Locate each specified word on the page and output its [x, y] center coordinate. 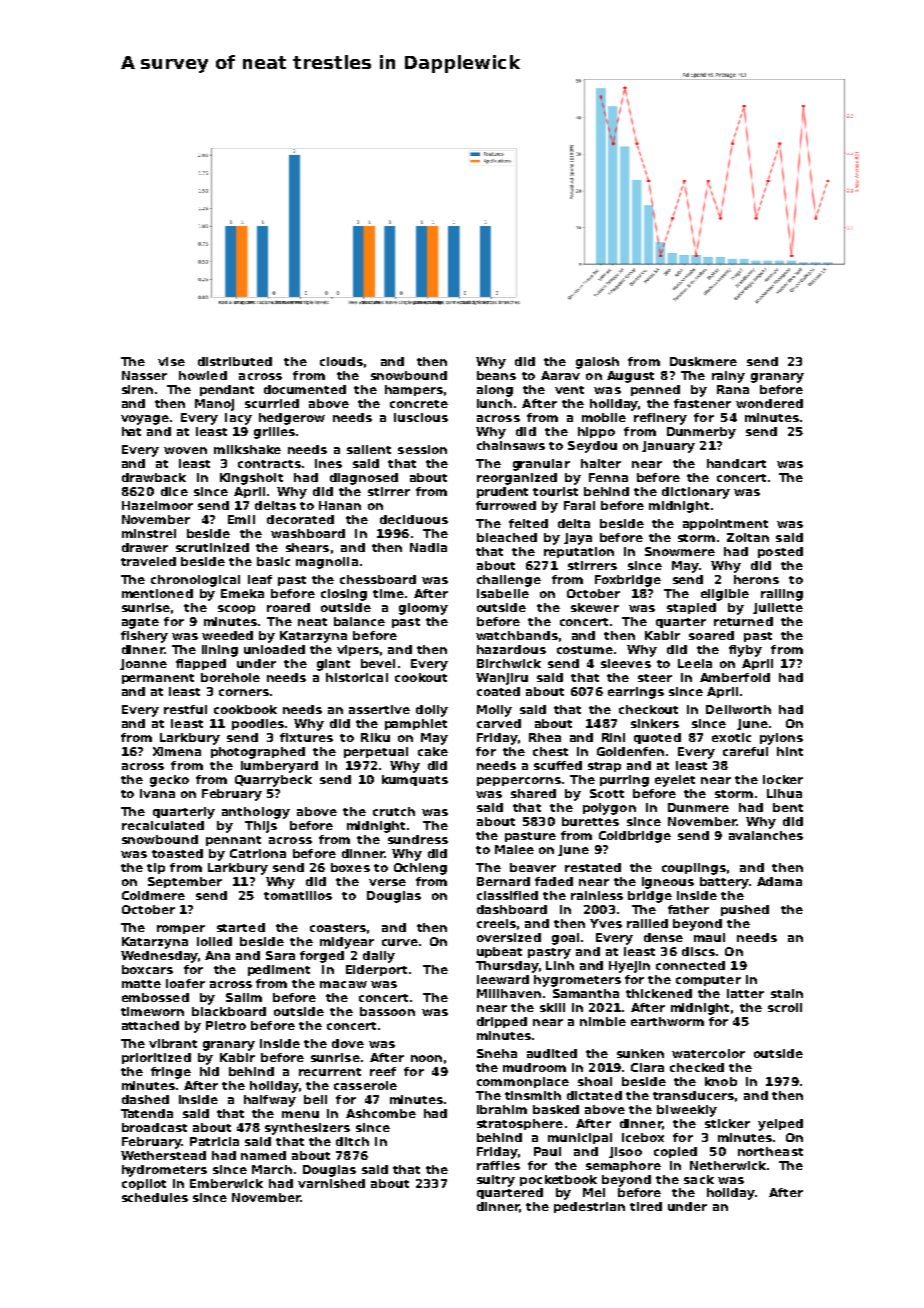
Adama [779, 881]
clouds [341, 361]
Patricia [214, 1141]
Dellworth [738, 709]
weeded [227, 635]
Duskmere [703, 361]
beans [496, 375]
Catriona [258, 853]
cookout [421, 677]
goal [565, 939]
